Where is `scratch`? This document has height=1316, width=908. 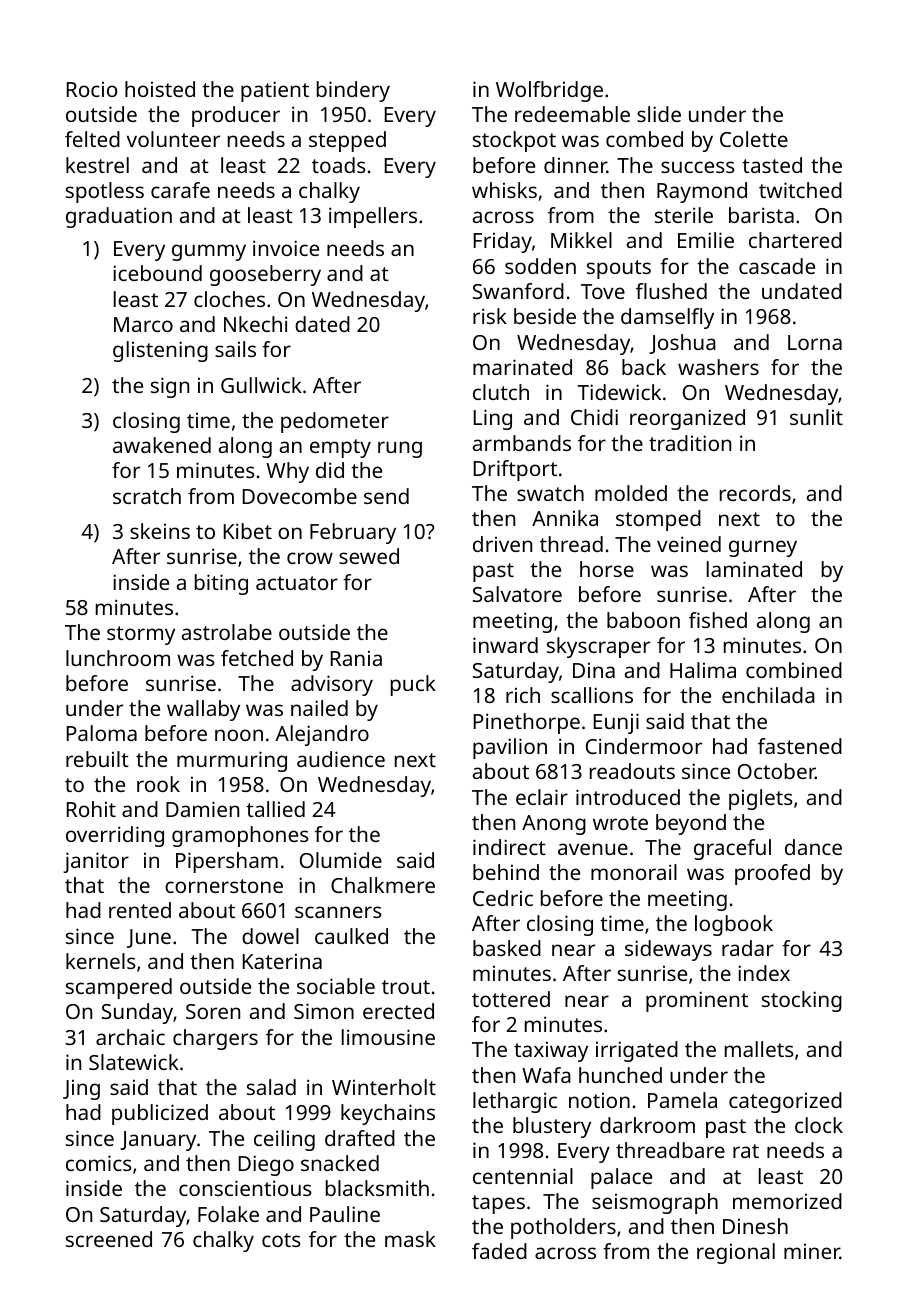 scratch is located at coordinates (147, 496).
